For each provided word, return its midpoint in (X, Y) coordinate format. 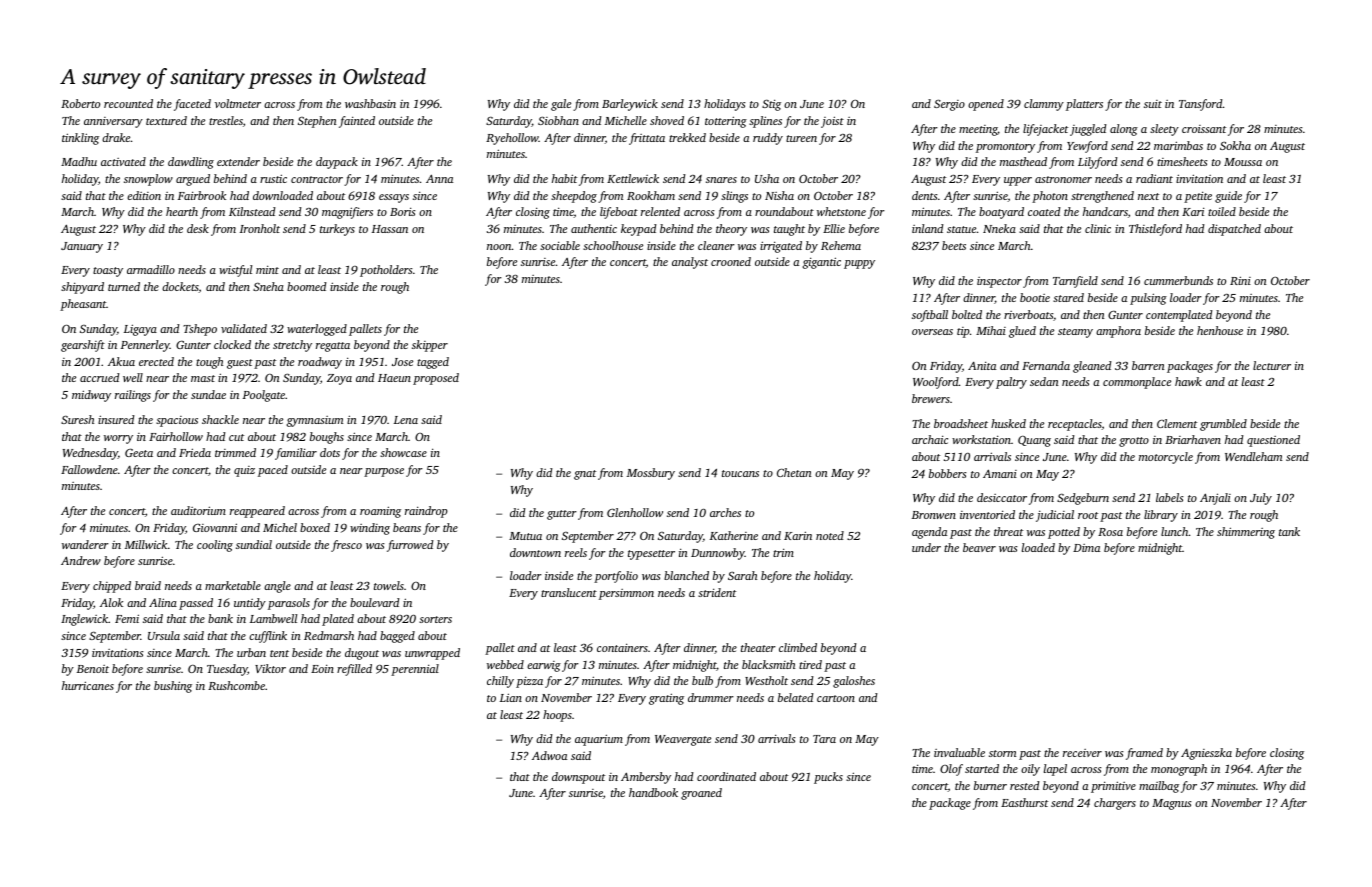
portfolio (616, 577)
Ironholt (260, 228)
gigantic (822, 263)
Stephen (317, 122)
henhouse (1220, 330)
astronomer (1063, 179)
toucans (740, 473)
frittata (647, 139)
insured (116, 419)
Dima (1086, 548)
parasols (289, 604)
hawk (1188, 381)
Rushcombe (236, 685)
